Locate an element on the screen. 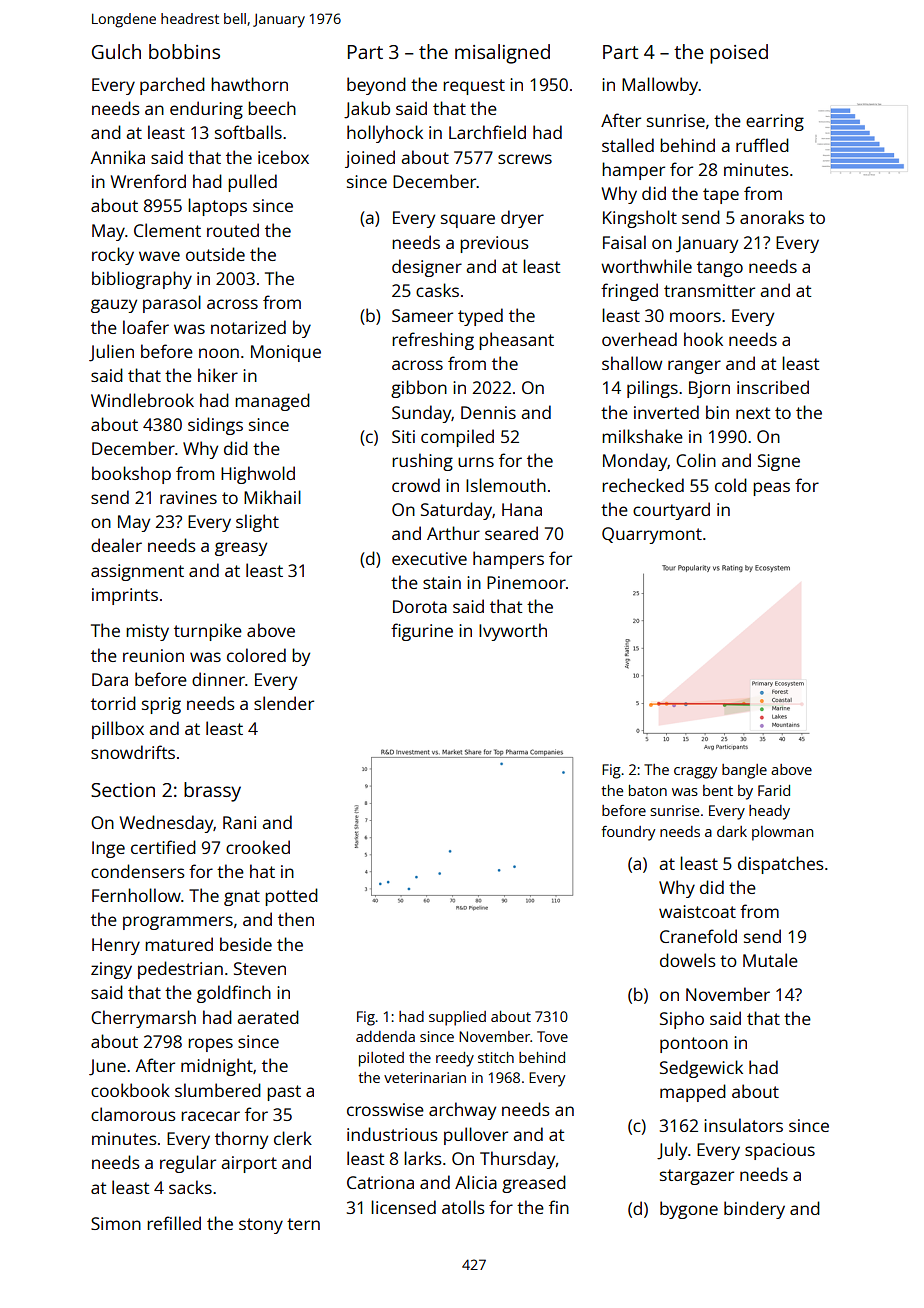 This screenshot has height=1308, width=924. Annika is located at coordinates (118, 157).
